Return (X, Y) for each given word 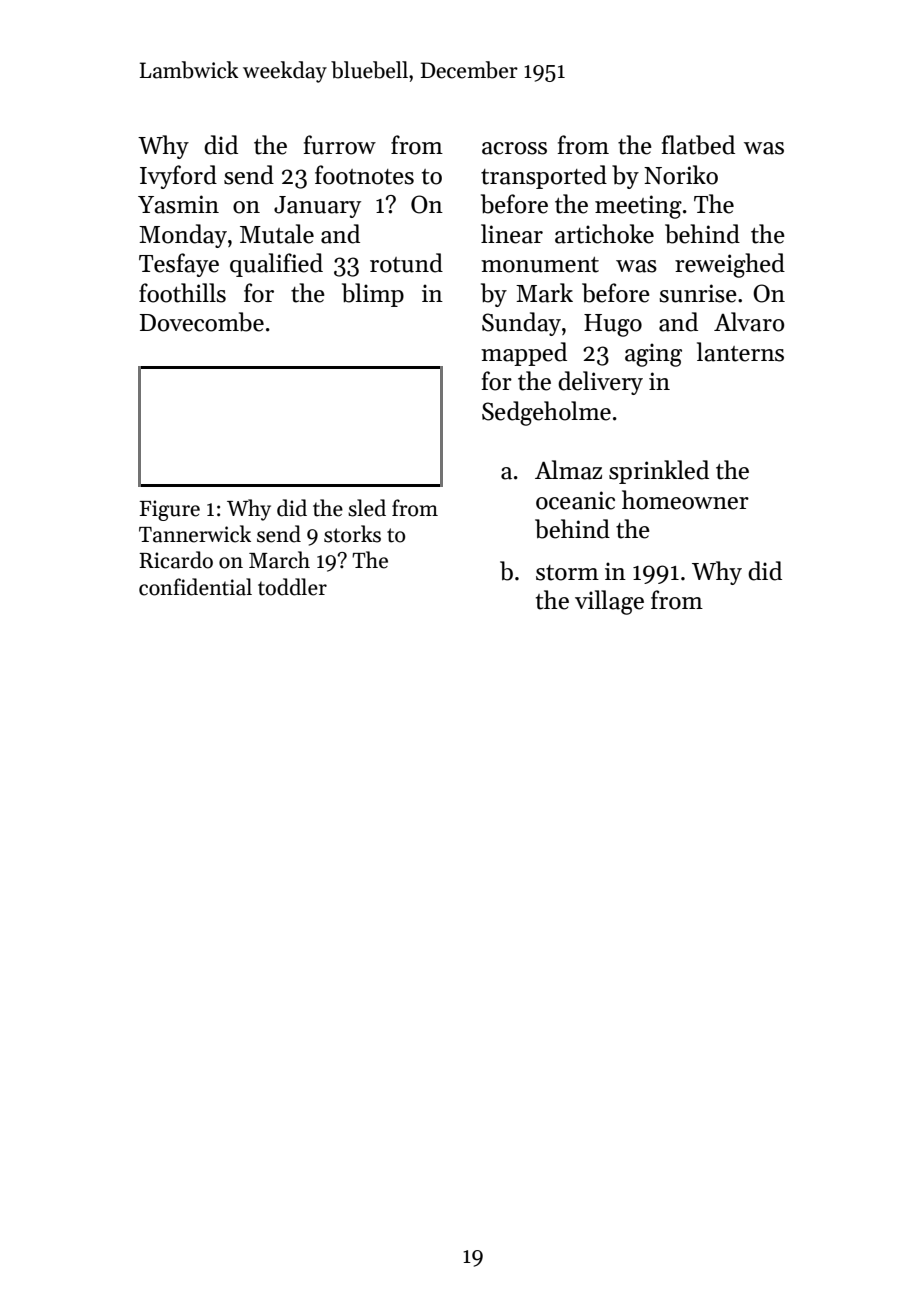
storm (567, 573)
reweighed (730, 265)
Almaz (568, 470)
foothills (182, 293)
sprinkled (659, 472)
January (317, 207)
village (609, 602)
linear (512, 234)
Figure (170, 510)
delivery (600, 383)
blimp (373, 295)
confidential (195, 587)
